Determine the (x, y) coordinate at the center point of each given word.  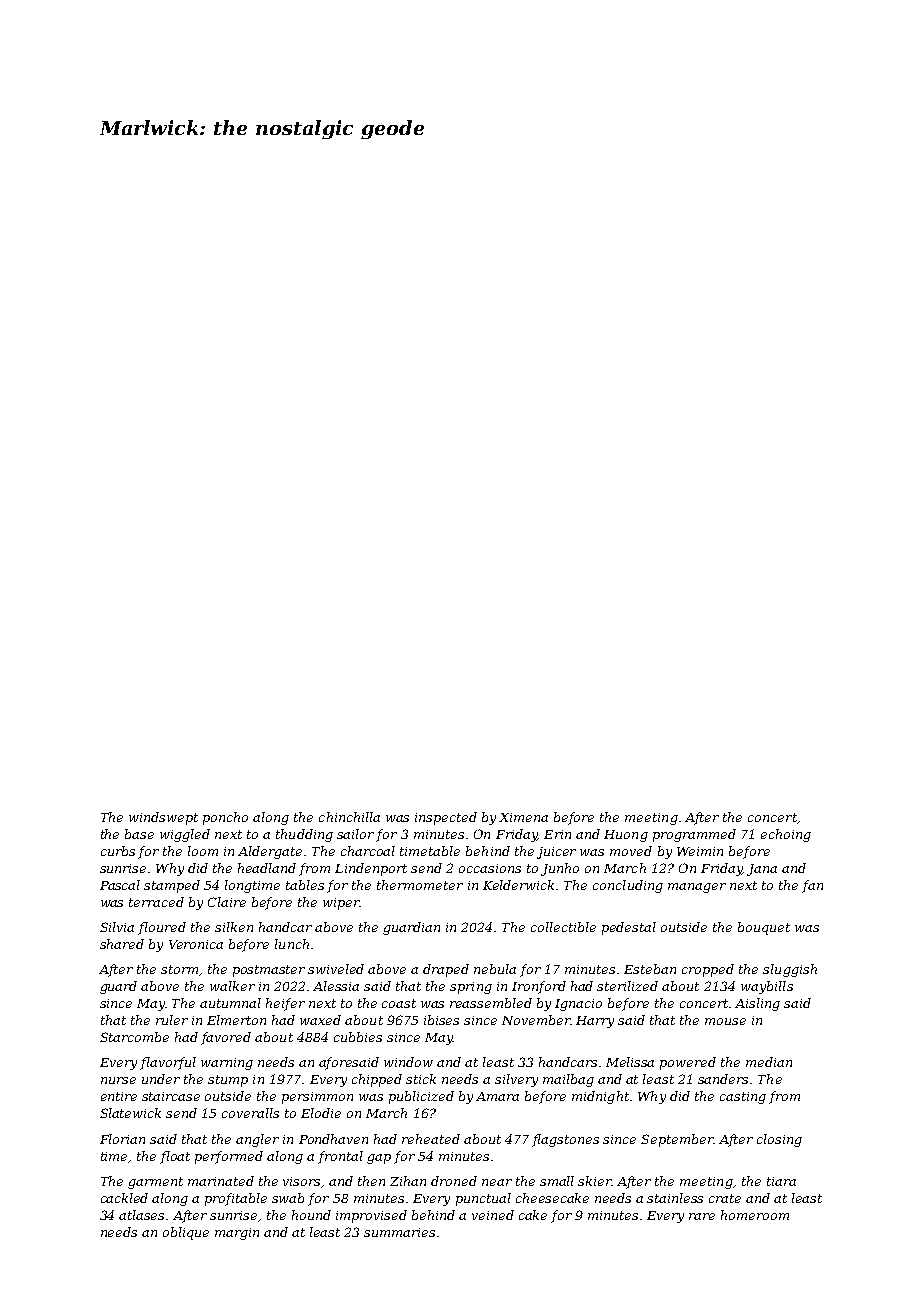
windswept (163, 818)
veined (493, 1215)
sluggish (790, 970)
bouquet (764, 928)
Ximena (523, 817)
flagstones (565, 1140)
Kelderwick (518, 885)
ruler (172, 1020)
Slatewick (130, 1113)
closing (779, 1140)
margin (237, 1234)
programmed (694, 835)
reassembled (491, 1003)
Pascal (120, 885)
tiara (781, 1181)
